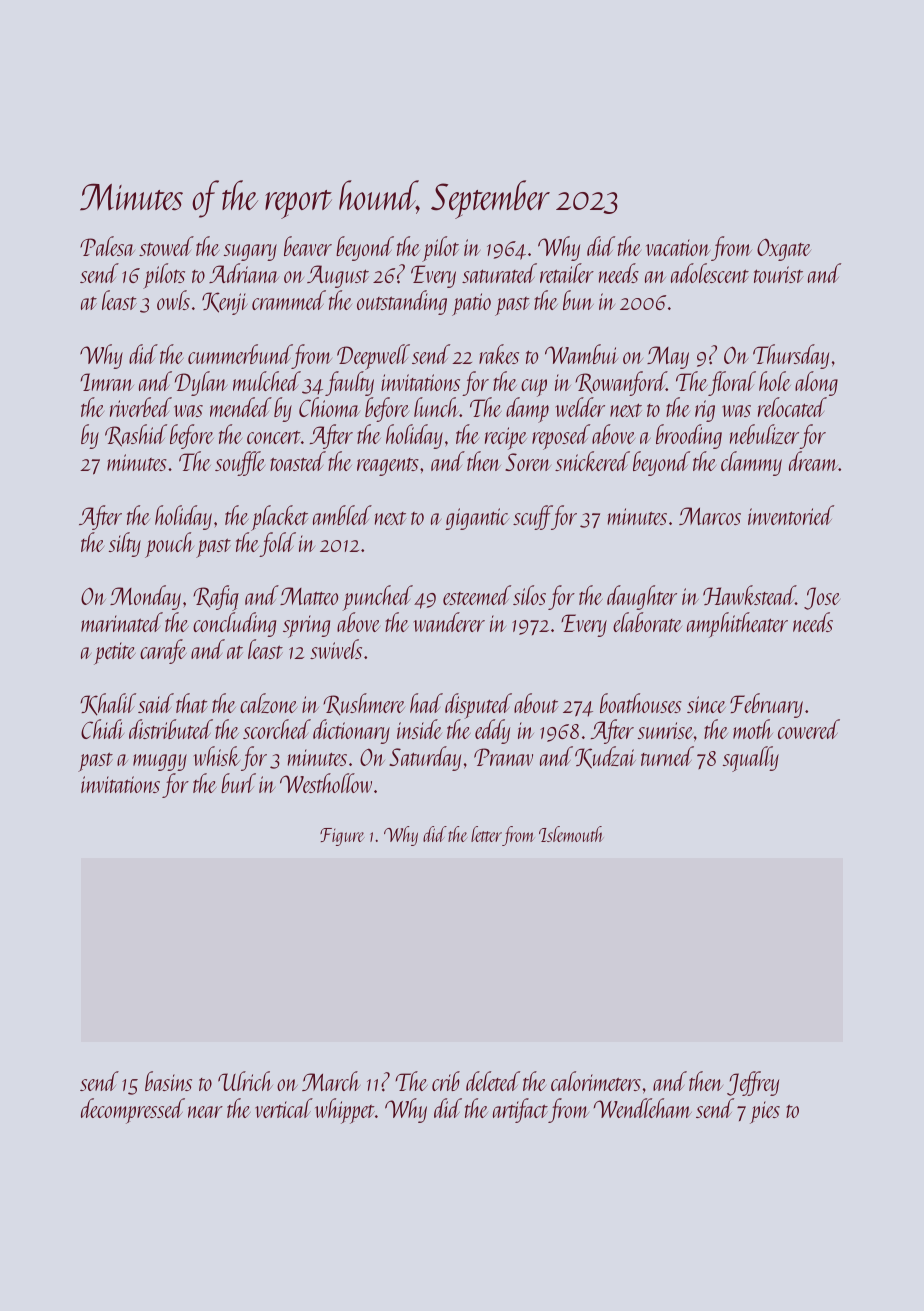 The image size is (924, 1311). Describe the element at coordinates (809, 729) in the screenshot. I see `cowered` at that location.
